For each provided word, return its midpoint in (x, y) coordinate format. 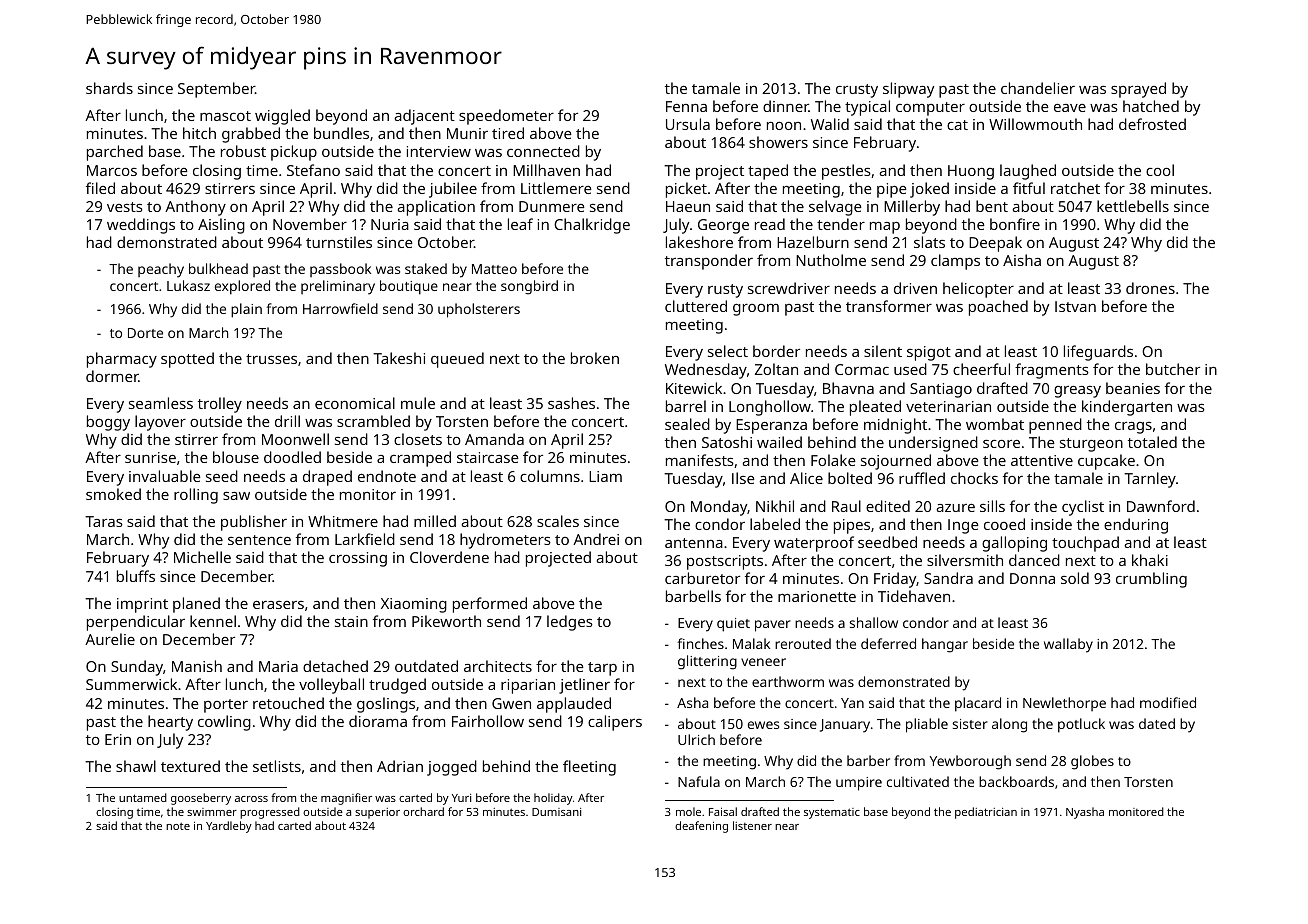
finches (700, 643)
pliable (927, 725)
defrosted (1152, 124)
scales (558, 521)
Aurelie (110, 639)
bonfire (1015, 224)
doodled (292, 457)
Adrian (400, 766)
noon (784, 126)
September (216, 90)
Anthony (195, 208)
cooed (1004, 524)
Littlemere (556, 188)
